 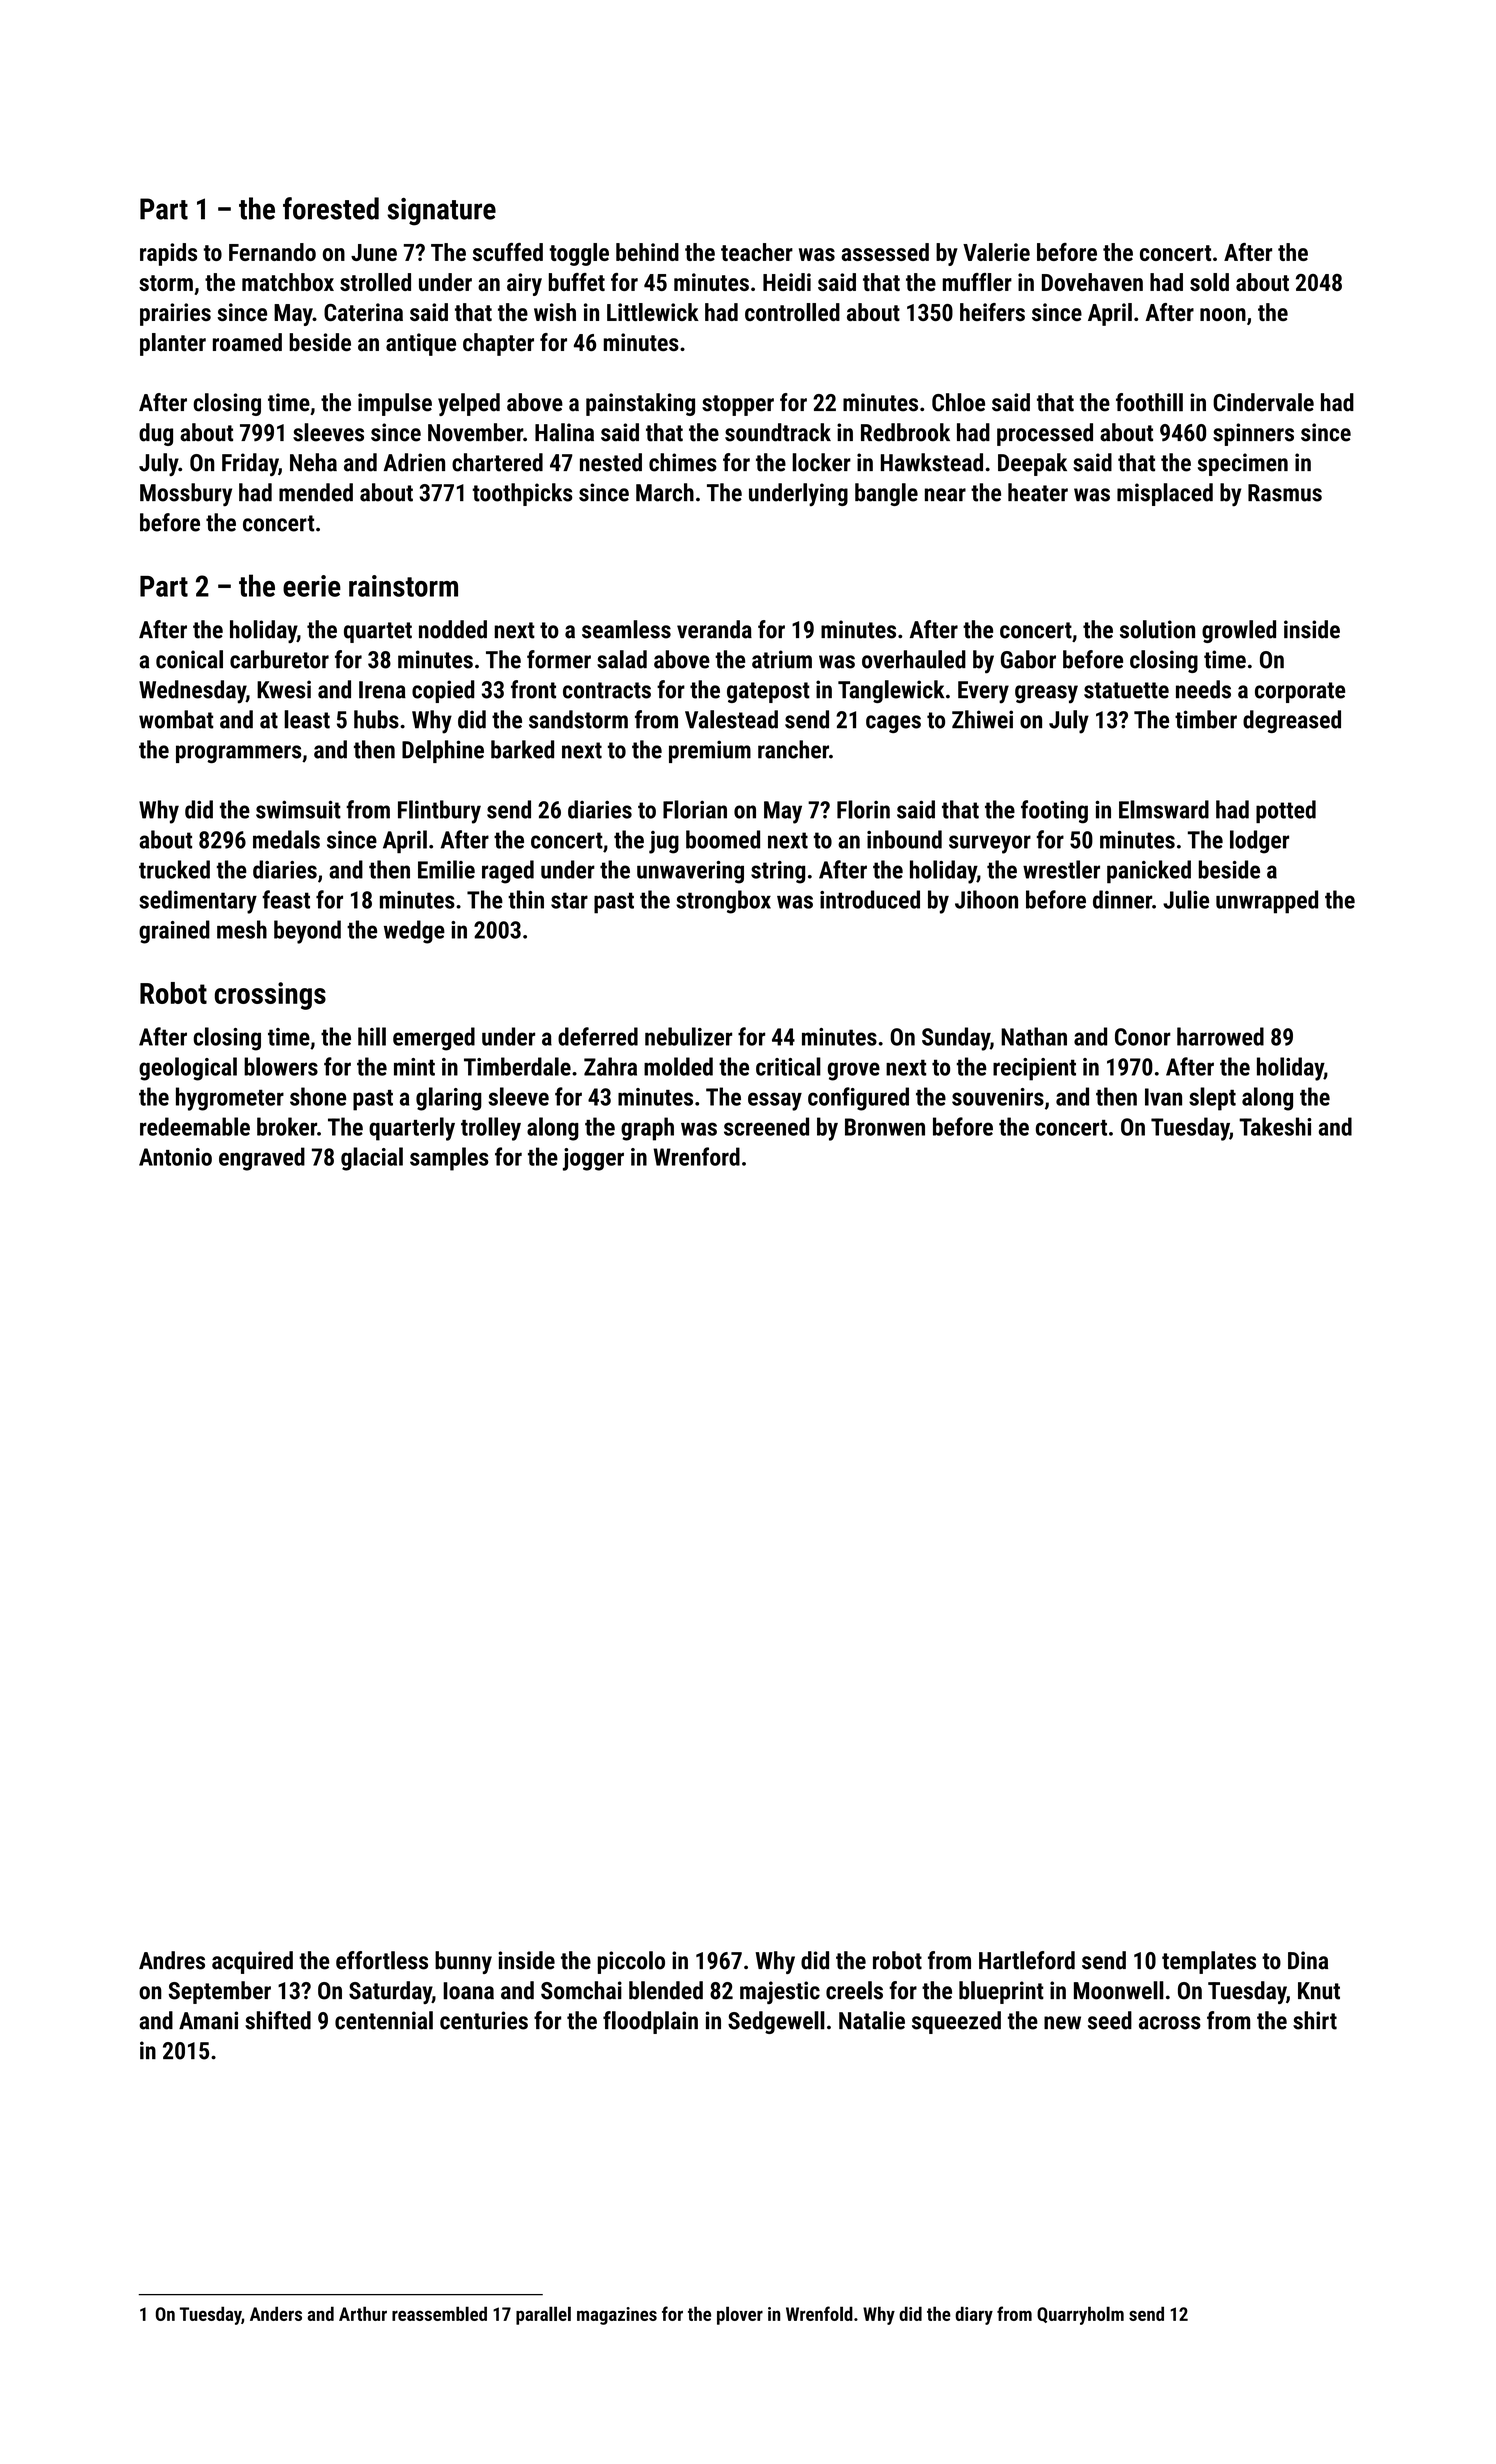 What do you see at coordinates (683, 462) in the screenshot?
I see `chimes` at bounding box center [683, 462].
